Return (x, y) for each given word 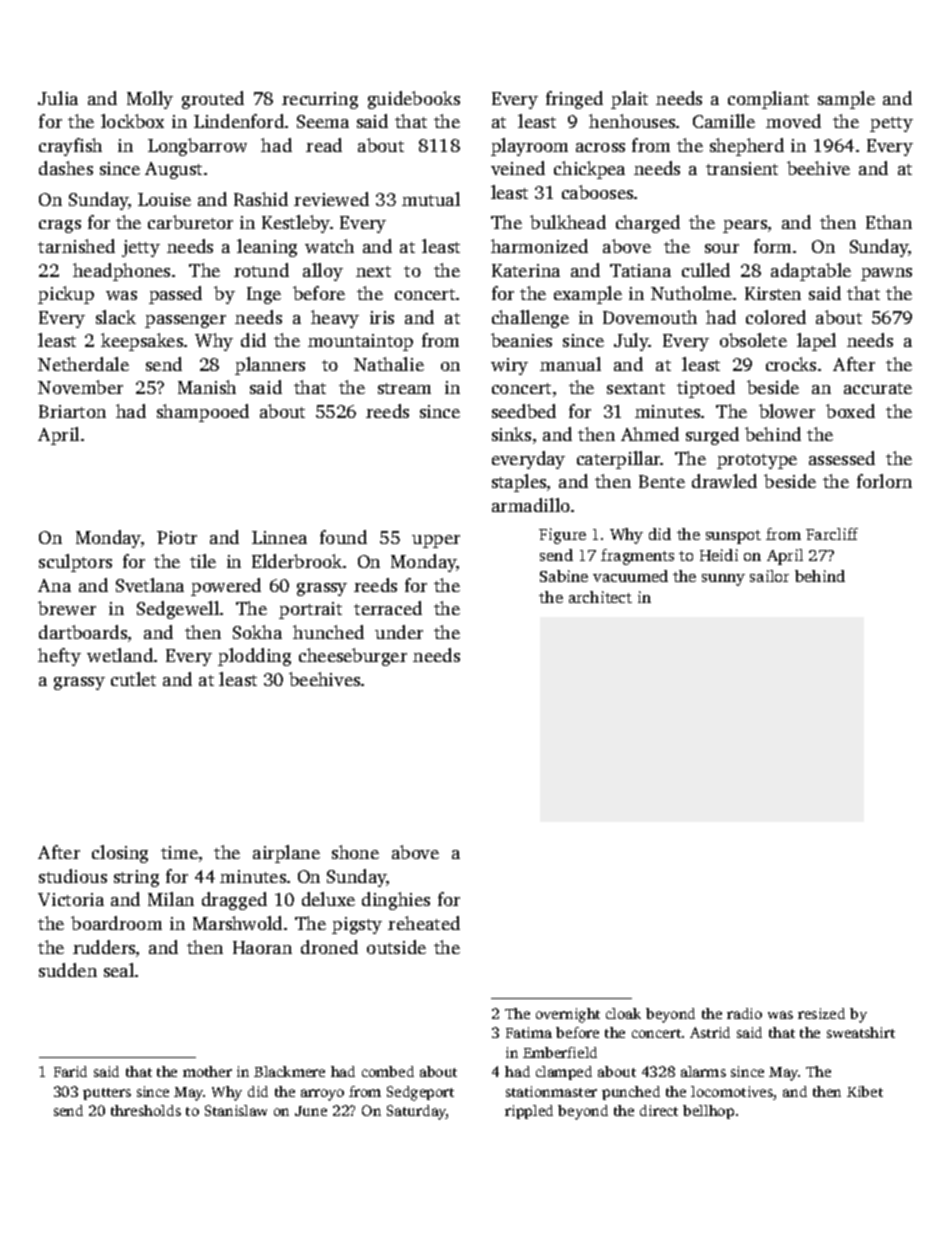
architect (600, 597)
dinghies (396, 901)
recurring (320, 100)
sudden (68, 970)
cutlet (133, 679)
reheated (424, 923)
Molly (150, 100)
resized (821, 1013)
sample (846, 100)
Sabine (564, 576)
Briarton (72, 411)
